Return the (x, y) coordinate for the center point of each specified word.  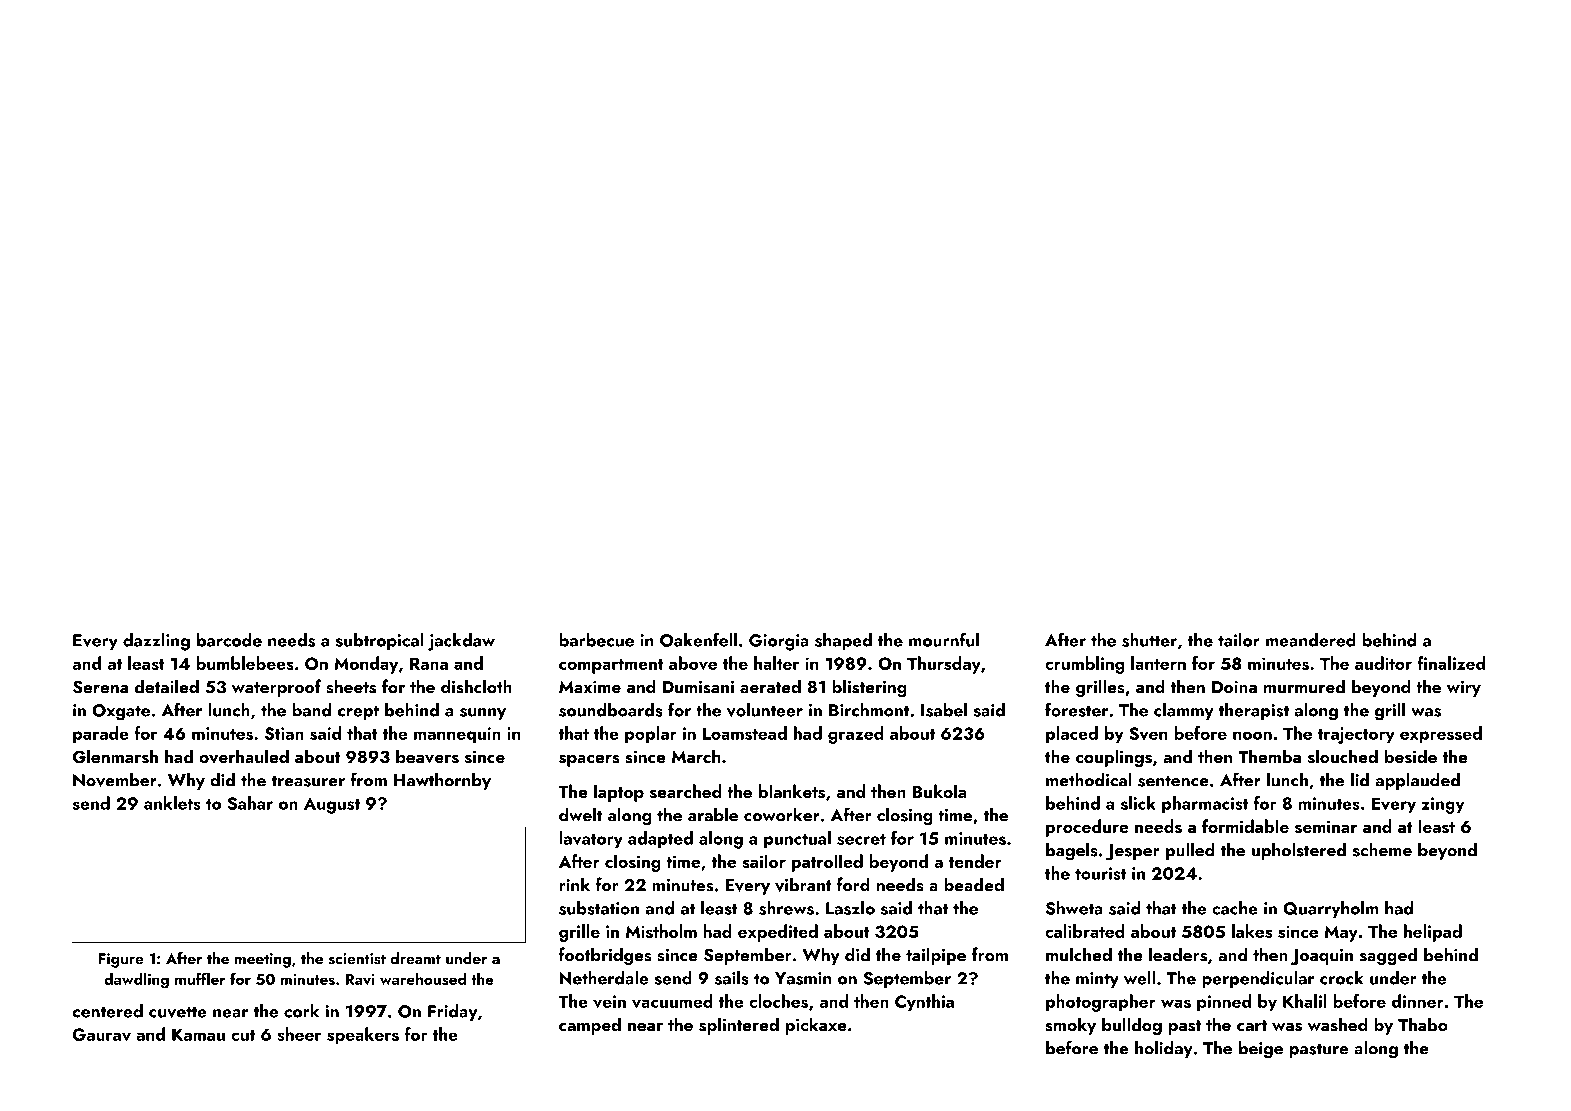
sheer (299, 1034)
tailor (1239, 640)
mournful (944, 639)
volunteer (765, 710)
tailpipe (936, 956)
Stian (284, 733)
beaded (974, 884)
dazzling (156, 642)
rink (574, 884)
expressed (1441, 735)
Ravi (360, 979)
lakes (1252, 931)
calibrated (1085, 931)
